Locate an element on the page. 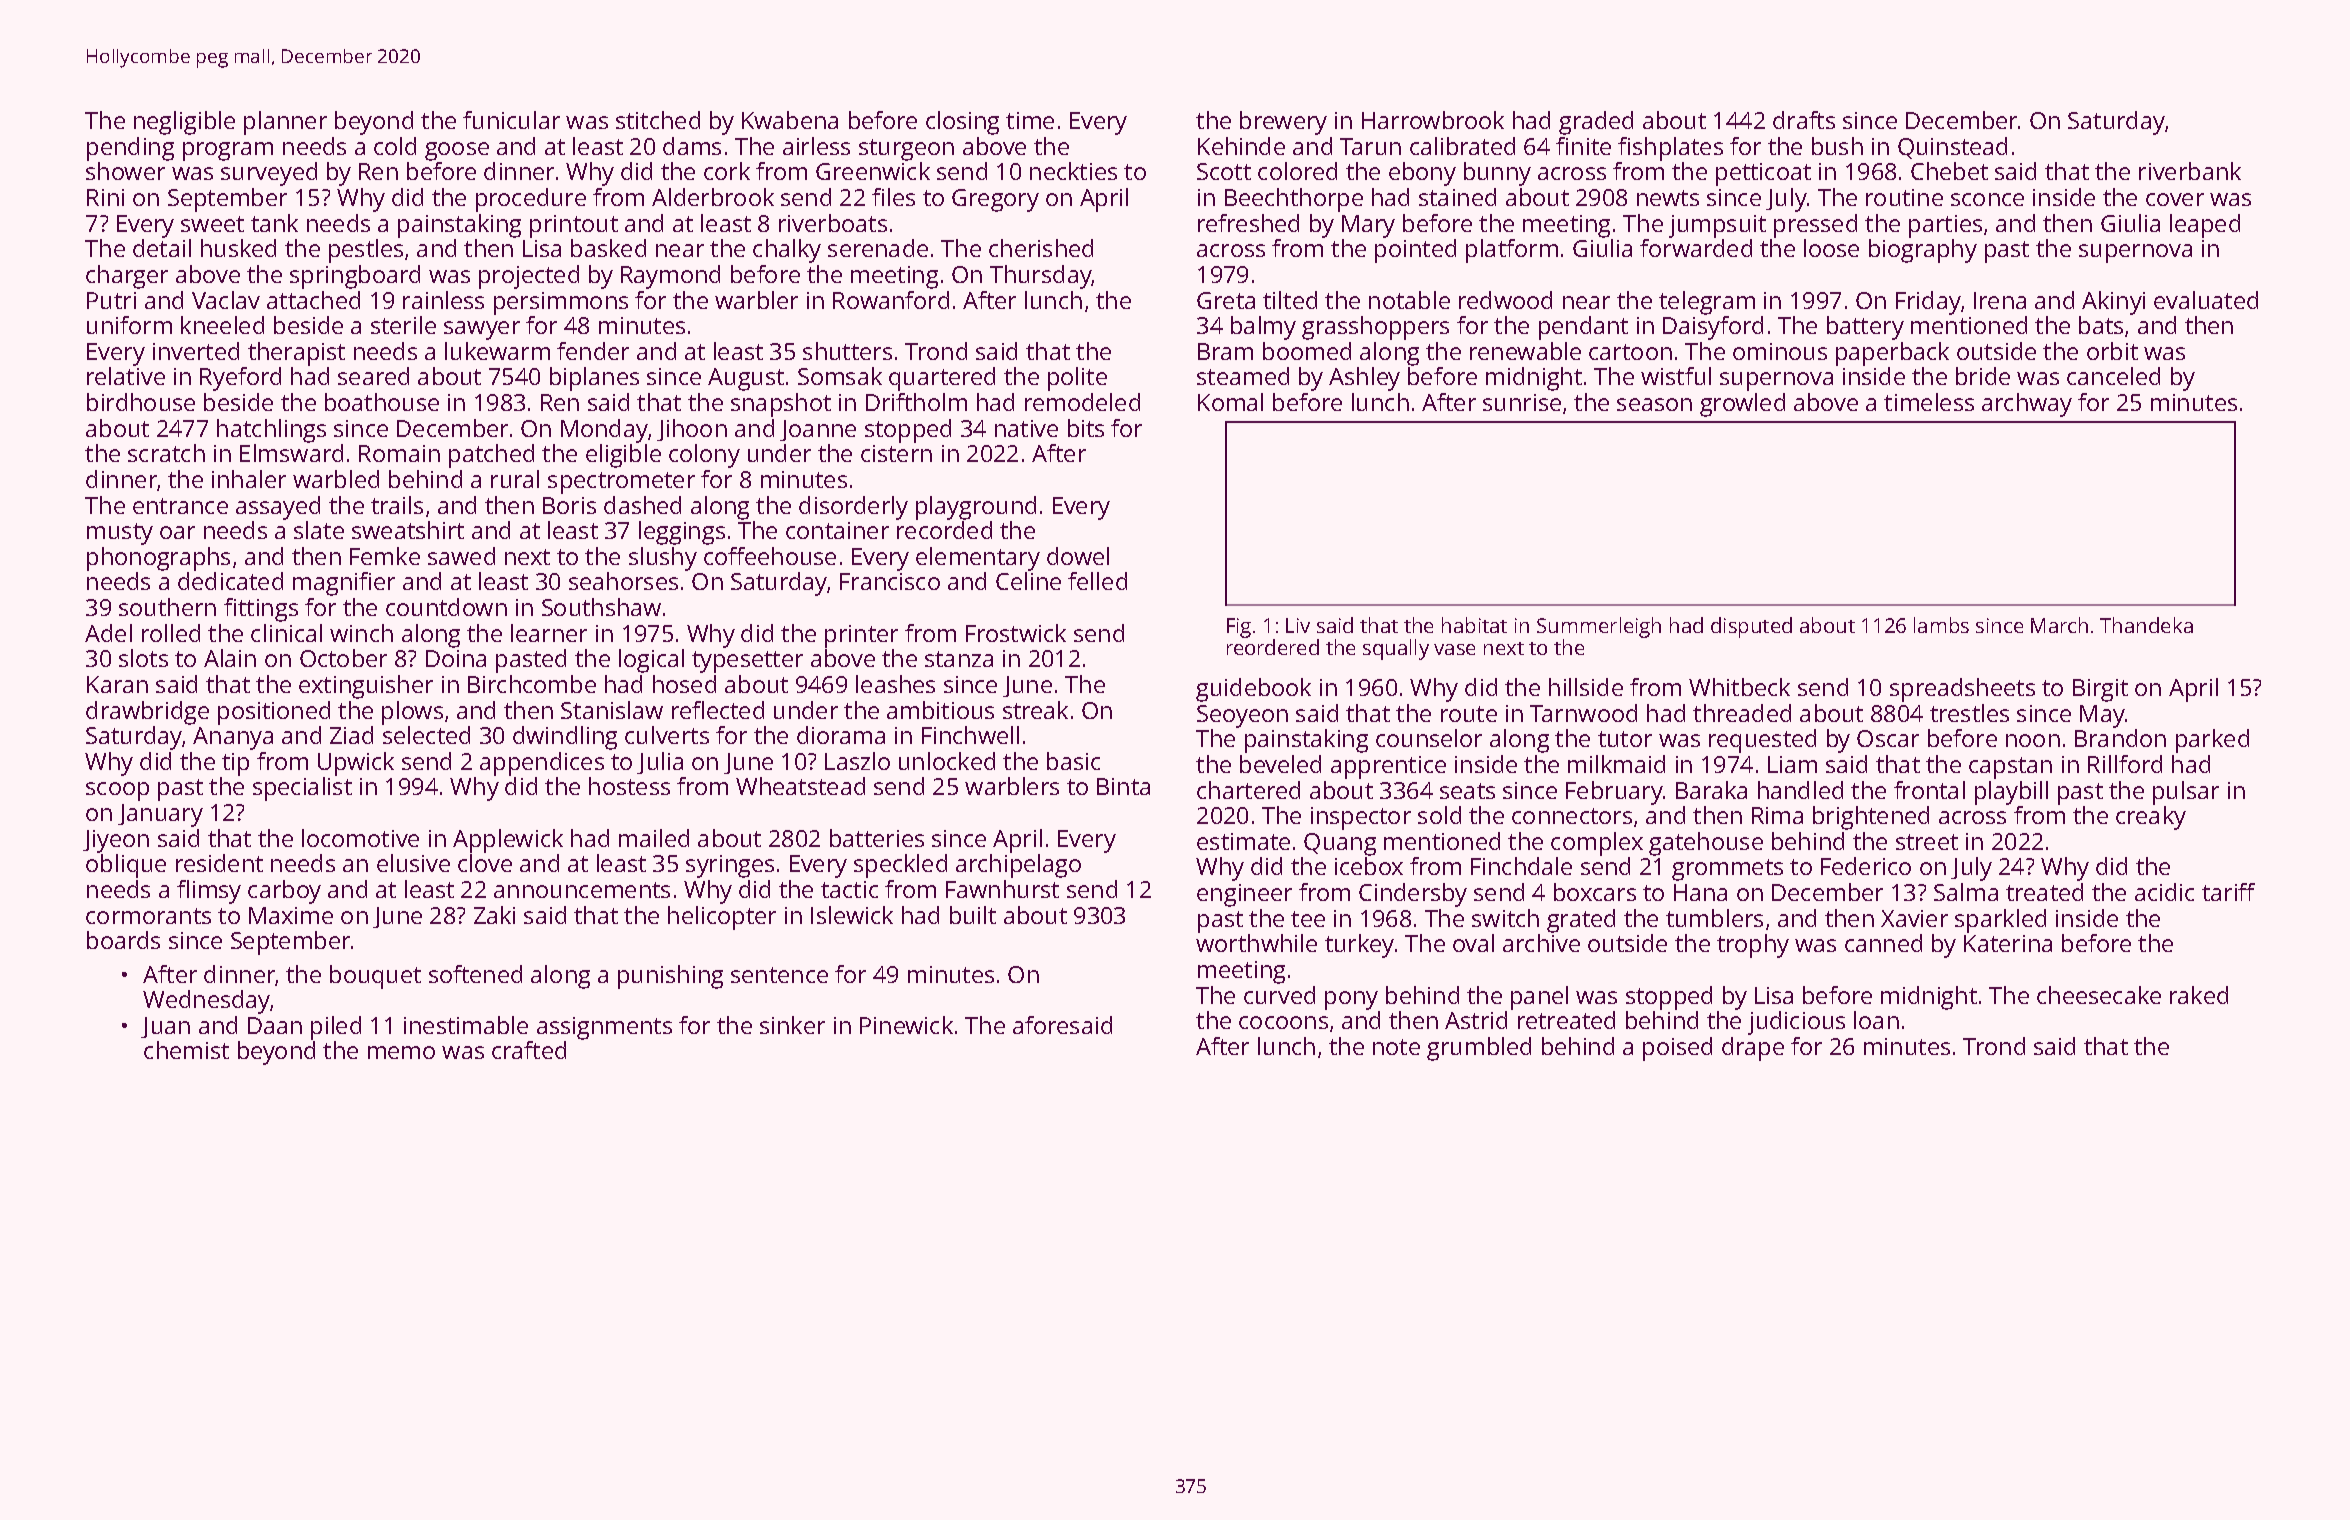 The width and height of the page is (2350, 1520). parties is located at coordinates (1945, 226).
